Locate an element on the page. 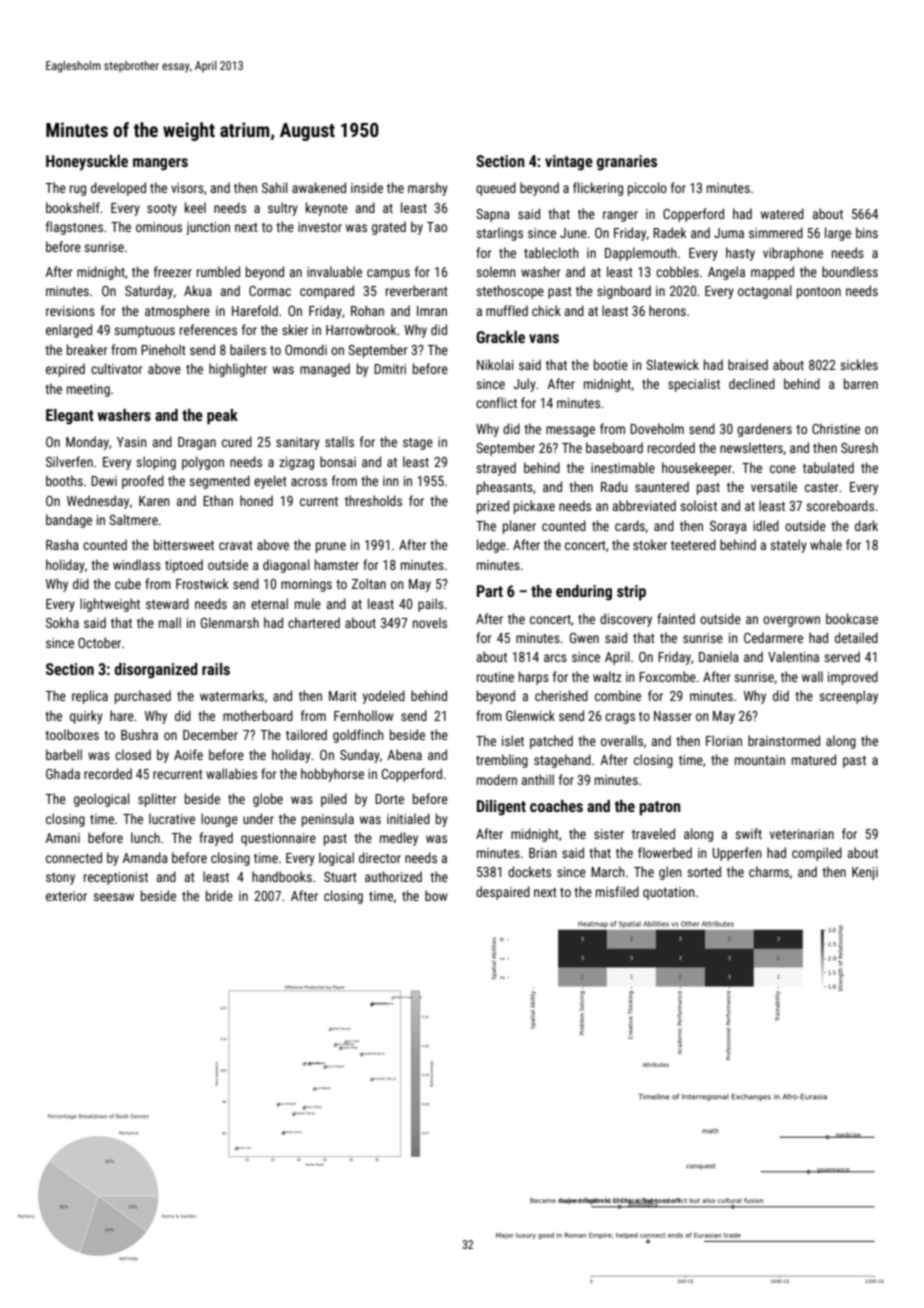  despaired is located at coordinates (503, 893).
